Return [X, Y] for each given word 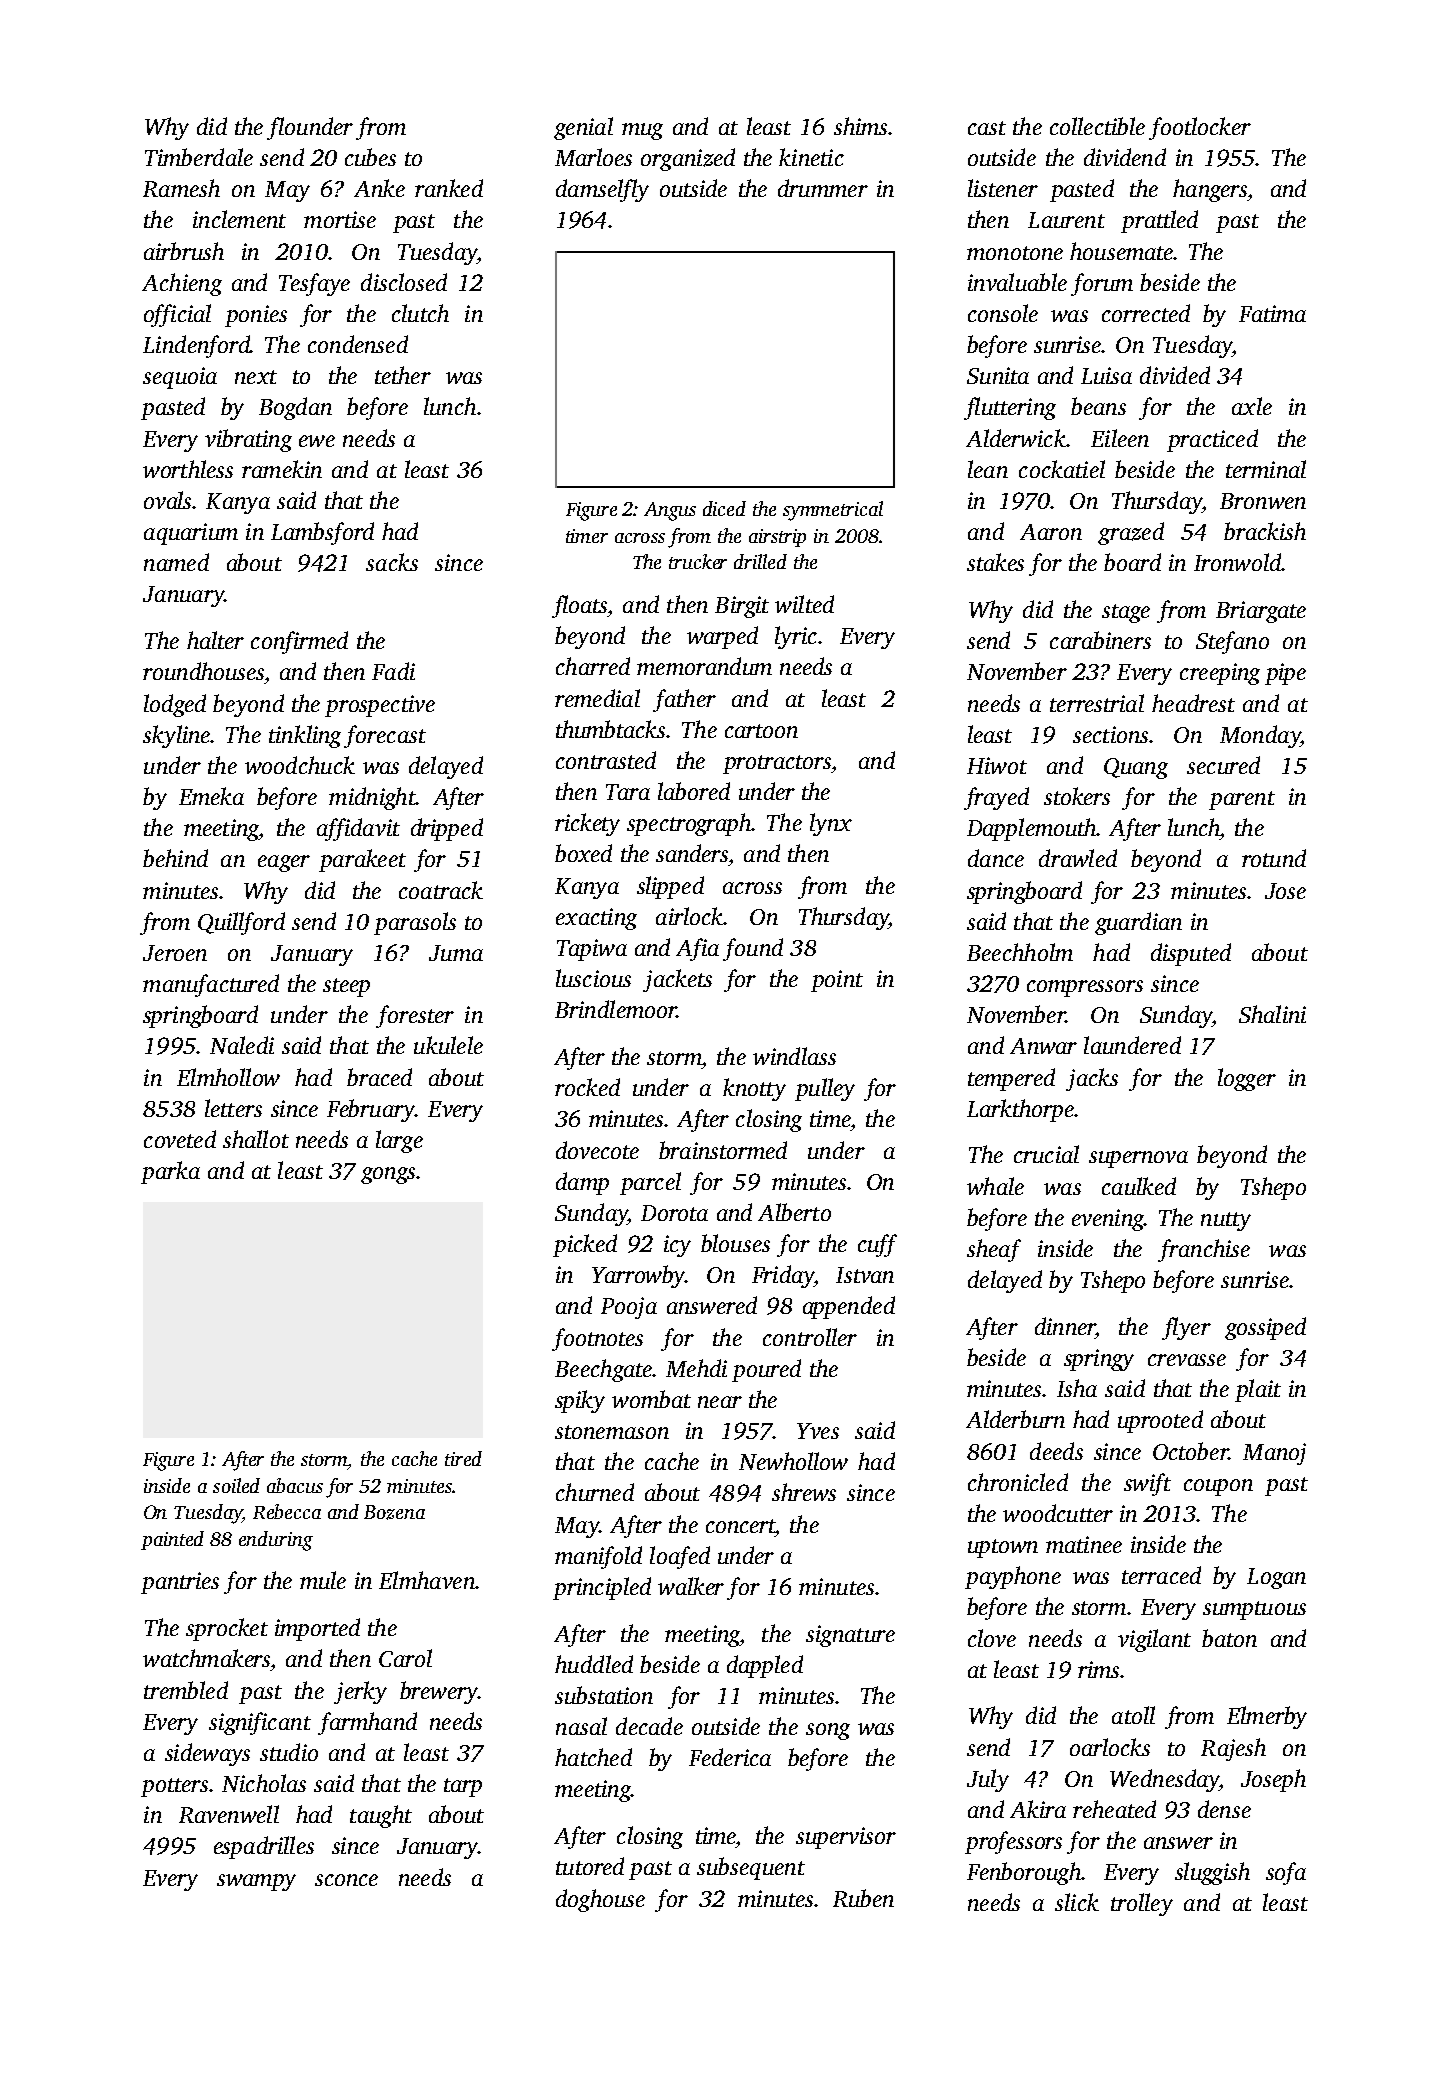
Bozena [394, 1512]
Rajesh [1233, 1749]
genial [583, 128]
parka [170, 1172]
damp [582, 1183]
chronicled [1018, 1482]
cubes [370, 157]
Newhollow [793, 1461]
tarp [463, 1787]
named [176, 562]
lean [988, 469]
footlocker [1200, 128]
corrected [1146, 313]
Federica [730, 1757]
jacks [1092, 1079]
